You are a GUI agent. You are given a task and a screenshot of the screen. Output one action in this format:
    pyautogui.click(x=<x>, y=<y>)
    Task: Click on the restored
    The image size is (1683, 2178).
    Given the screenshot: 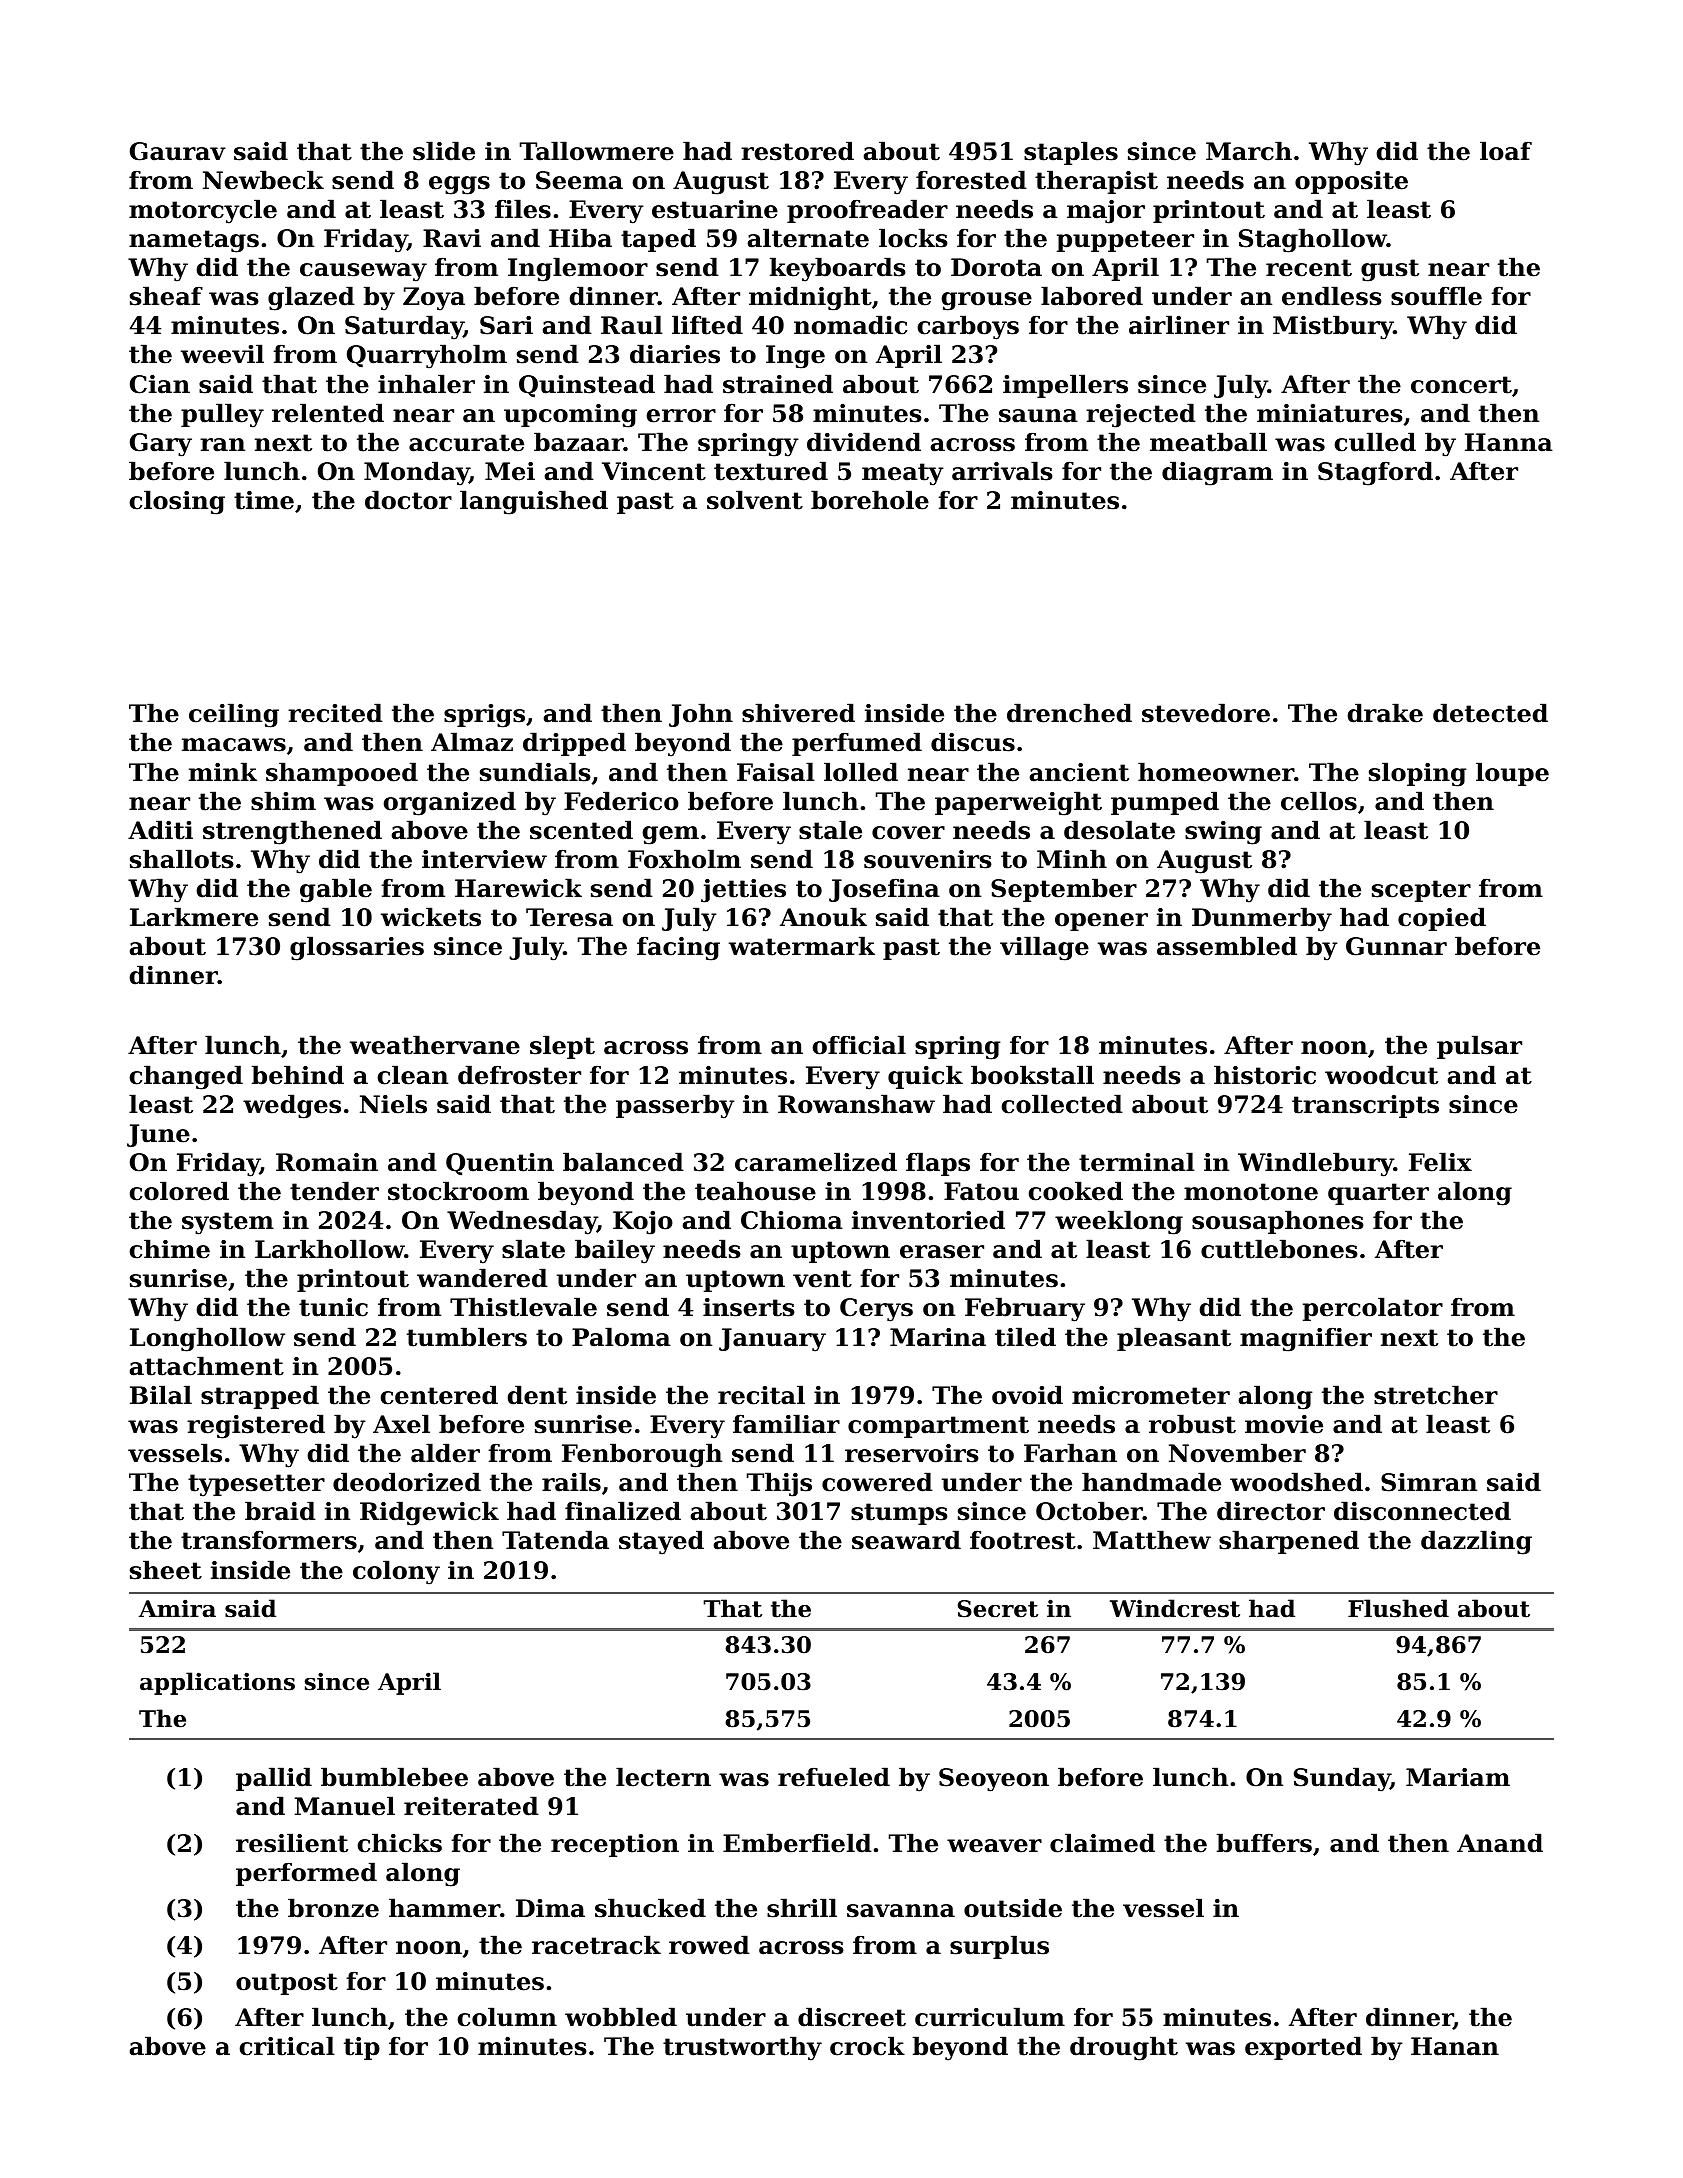 What is the action you would take?
    pyautogui.click(x=797, y=151)
